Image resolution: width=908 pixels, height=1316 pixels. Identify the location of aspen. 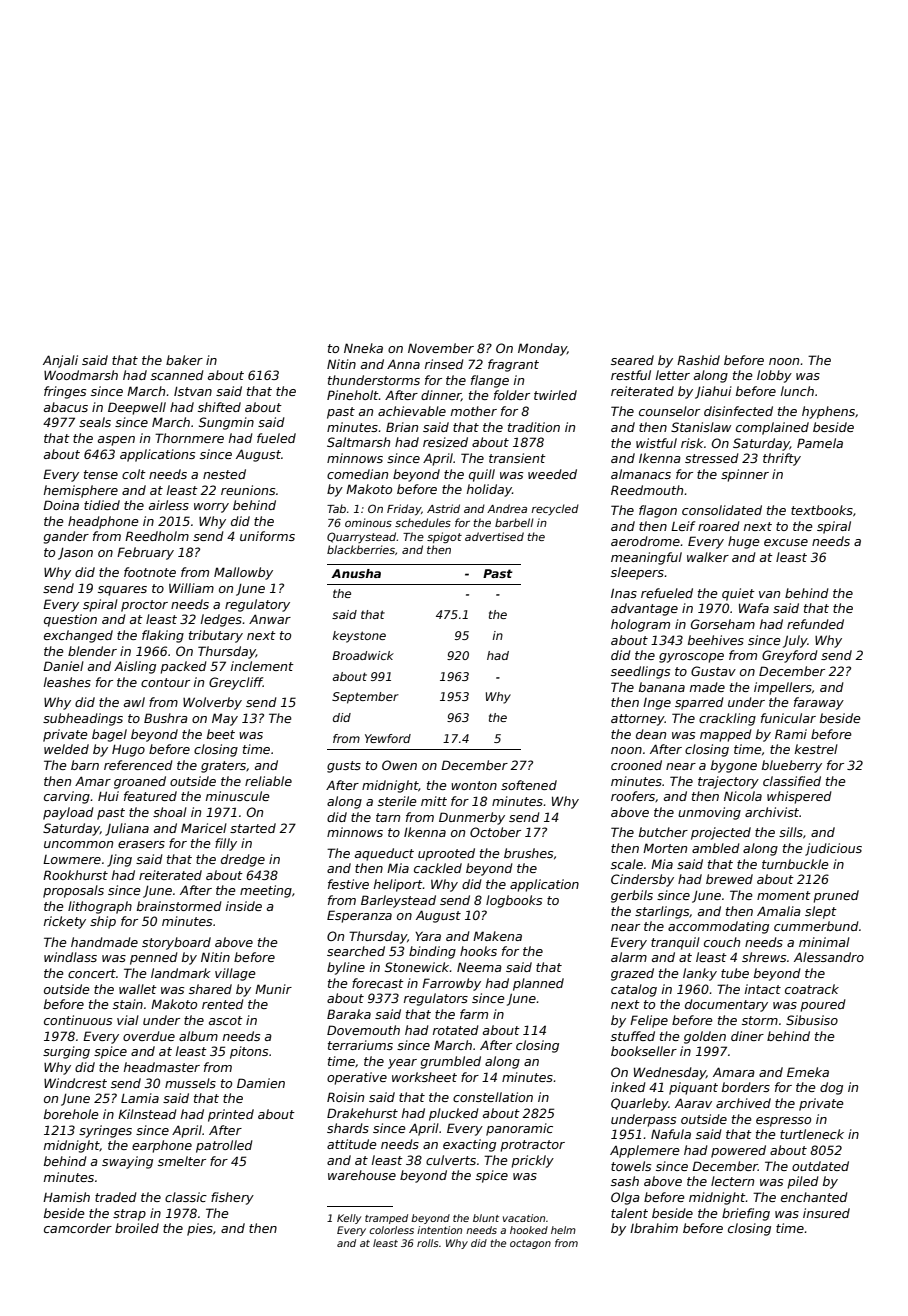
(116, 441).
